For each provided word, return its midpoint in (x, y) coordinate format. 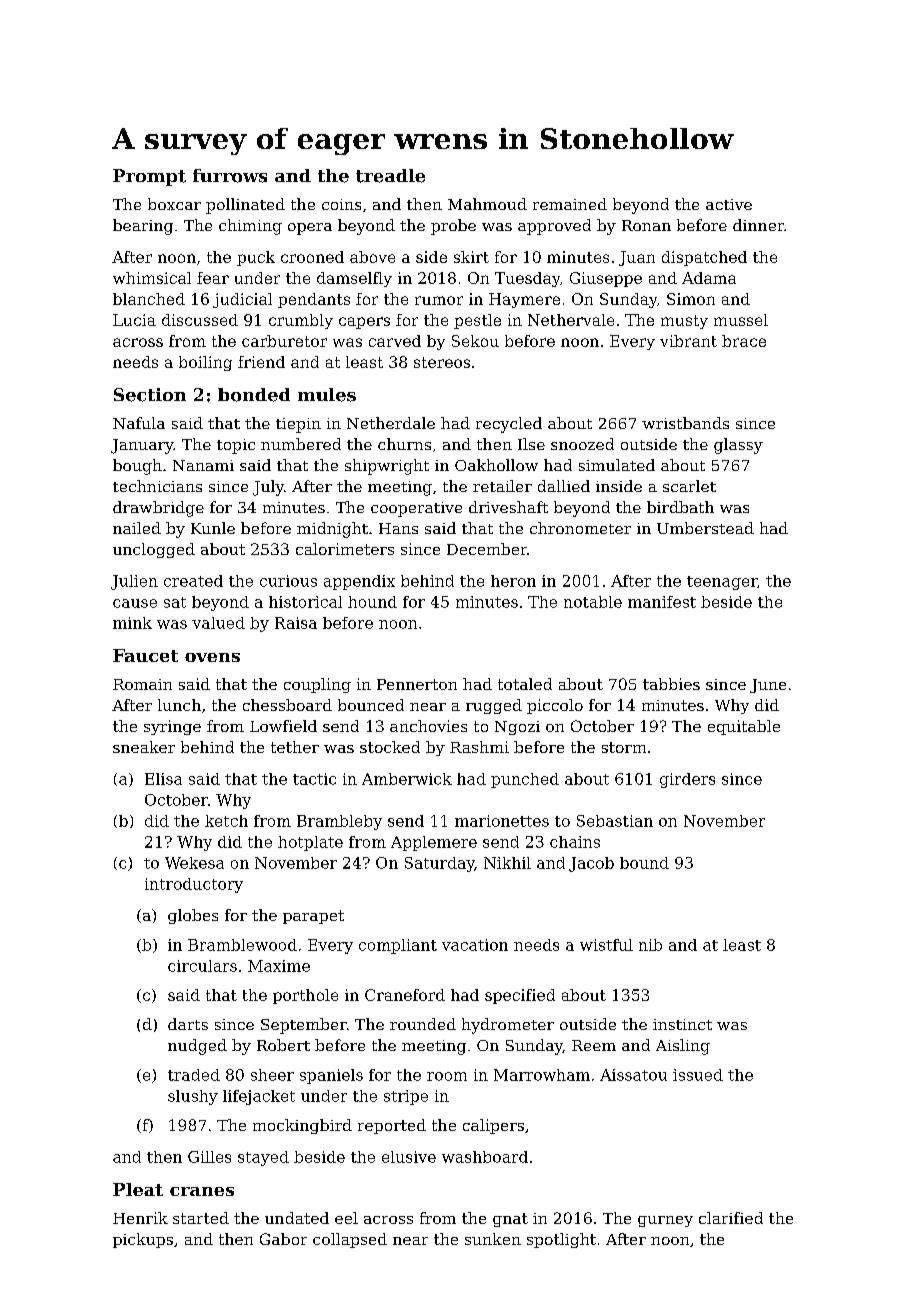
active (729, 204)
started (201, 1218)
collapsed (350, 1240)
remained (570, 204)
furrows (230, 176)
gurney (665, 1221)
